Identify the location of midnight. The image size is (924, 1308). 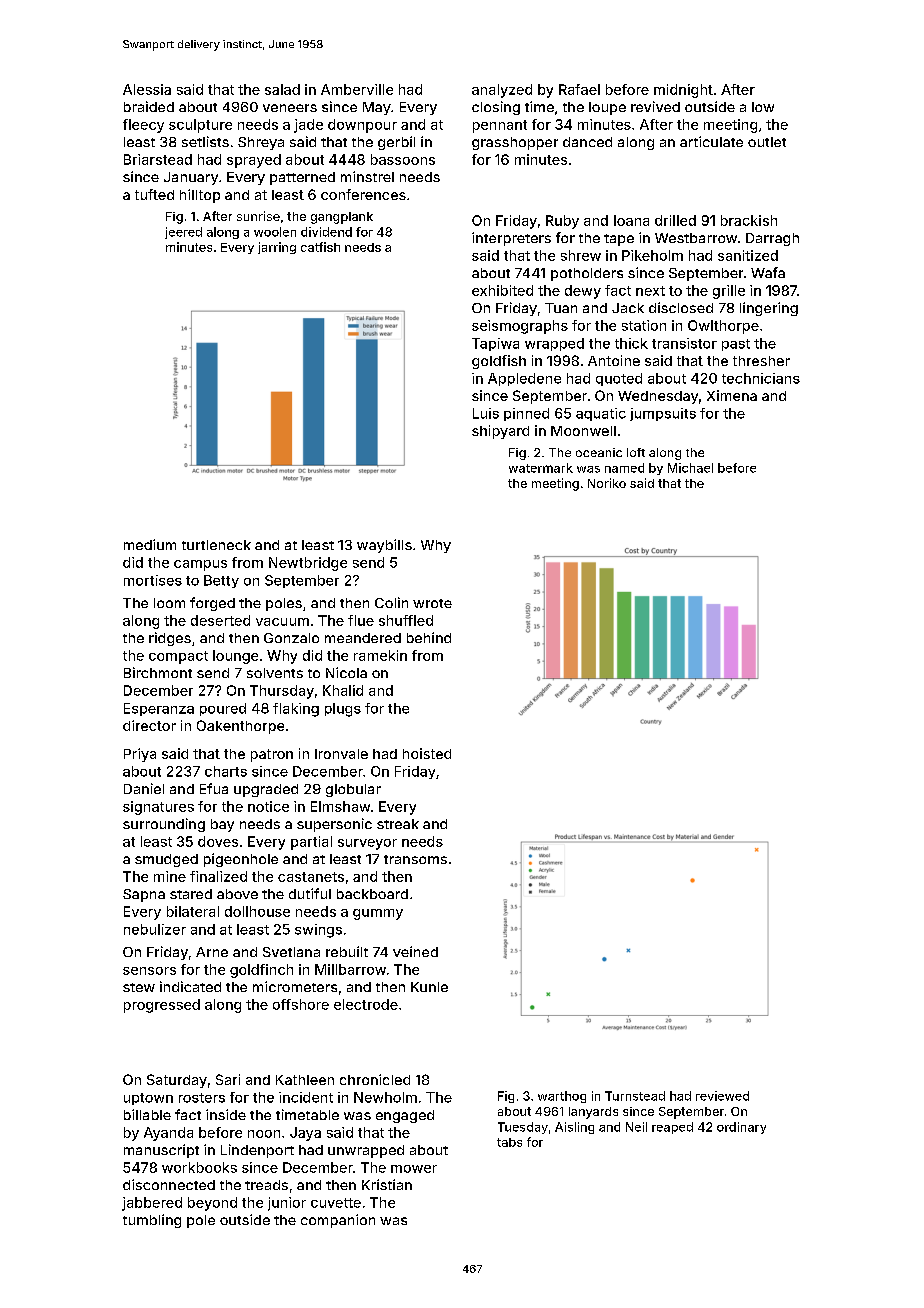
(683, 91).
